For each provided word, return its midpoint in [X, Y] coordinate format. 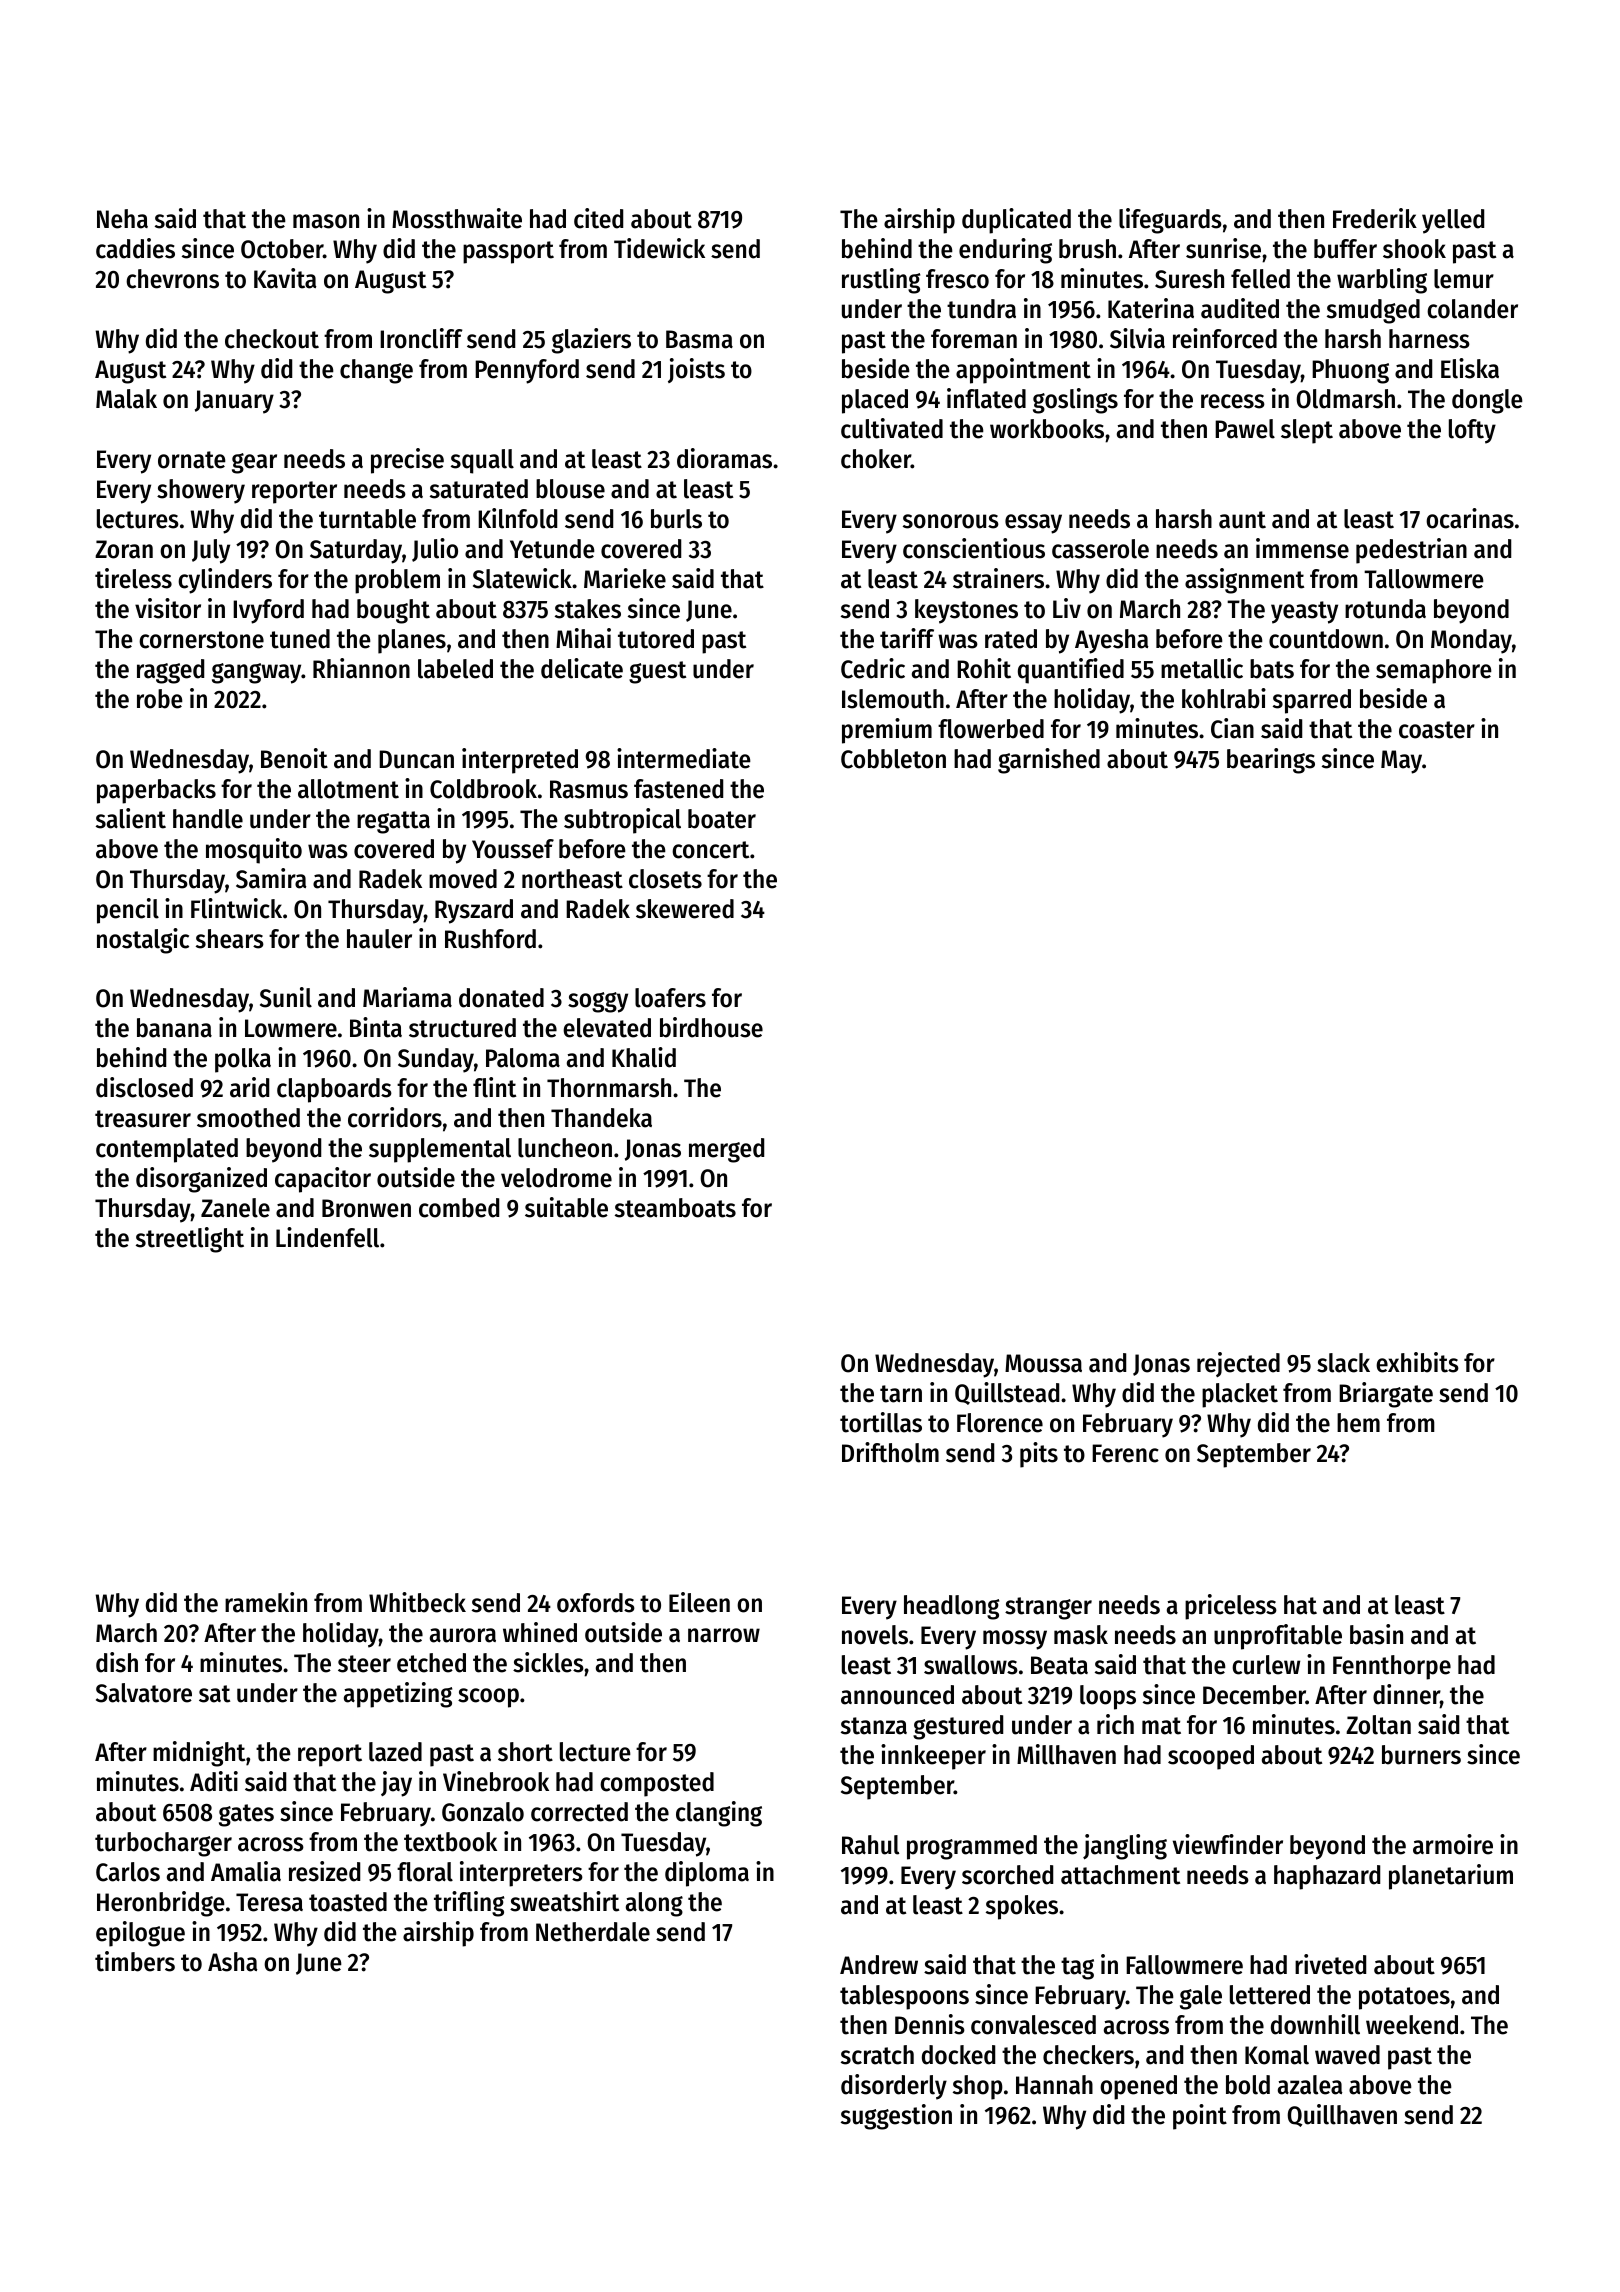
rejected [1238, 1364]
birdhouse [711, 1027]
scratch [877, 2055]
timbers [135, 1961]
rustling [881, 281]
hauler [379, 939]
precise [407, 461]
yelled [1453, 221]
